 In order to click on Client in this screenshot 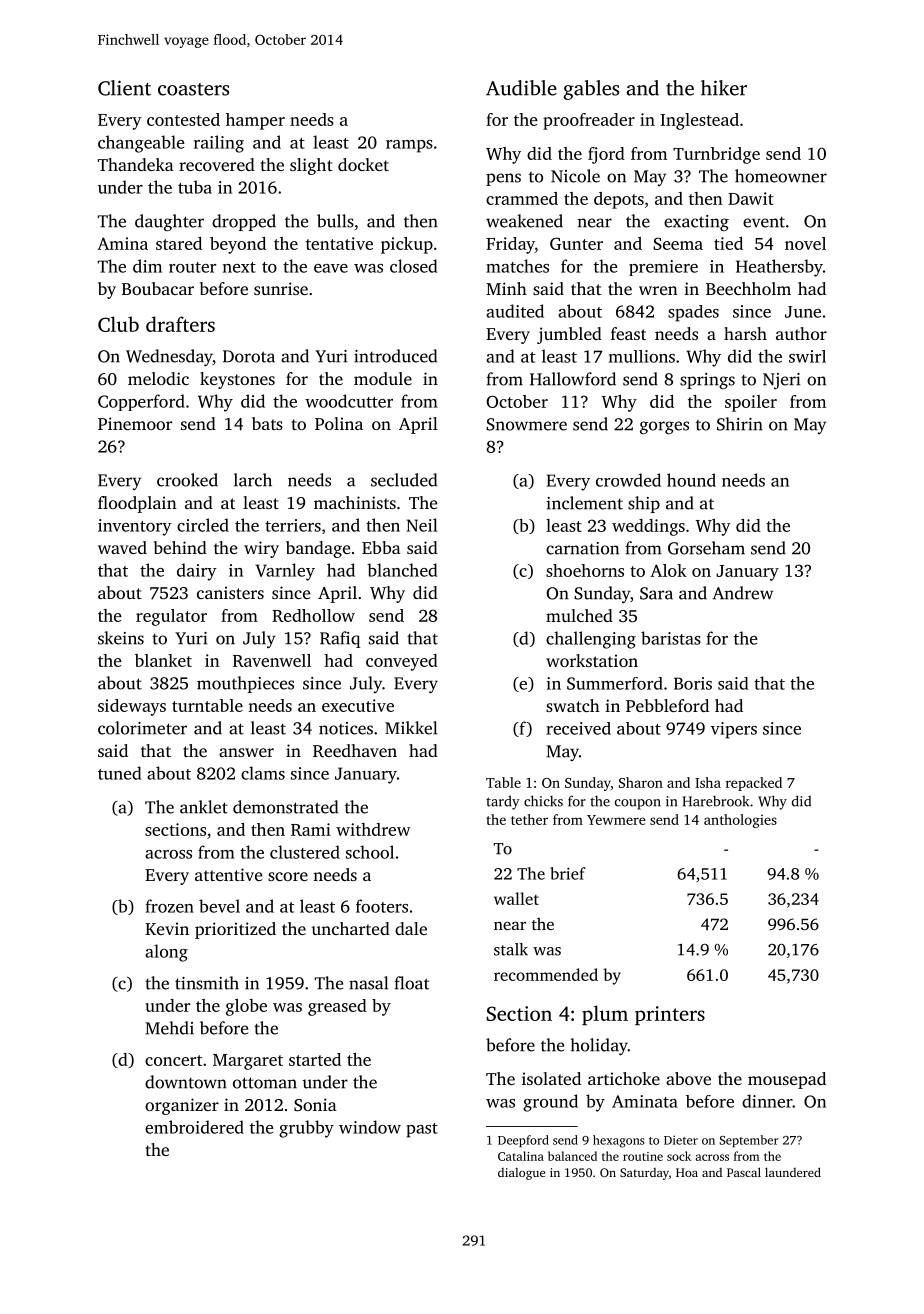, I will do `click(124, 88)`.
